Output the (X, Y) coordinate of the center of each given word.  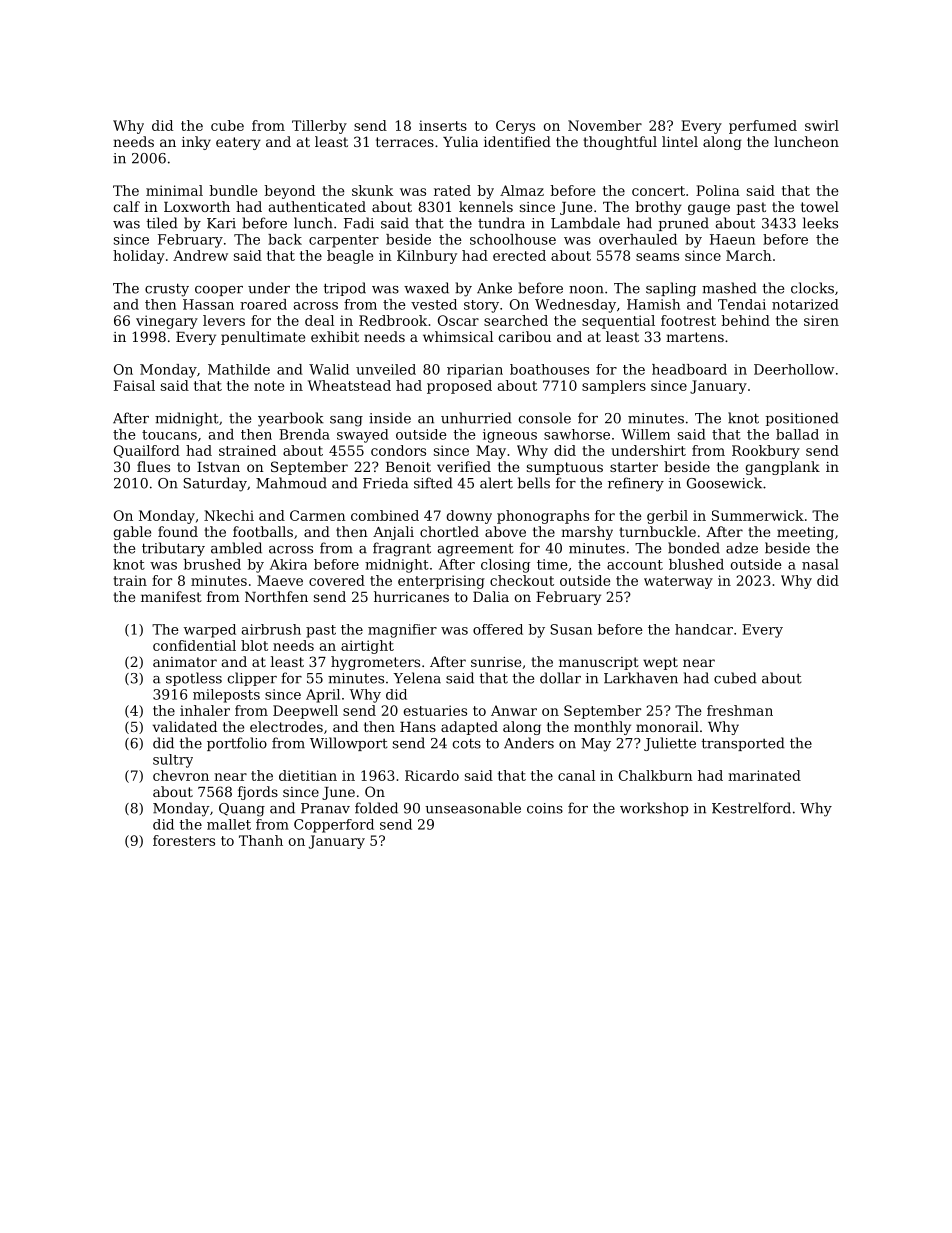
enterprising (441, 582)
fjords (258, 793)
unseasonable (473, 808)
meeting (805, 533)
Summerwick (758, 515)
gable (132, 533)
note (269, 386)
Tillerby (319, 127)
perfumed (763, 127)
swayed (363, 436)
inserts (443, 125)
